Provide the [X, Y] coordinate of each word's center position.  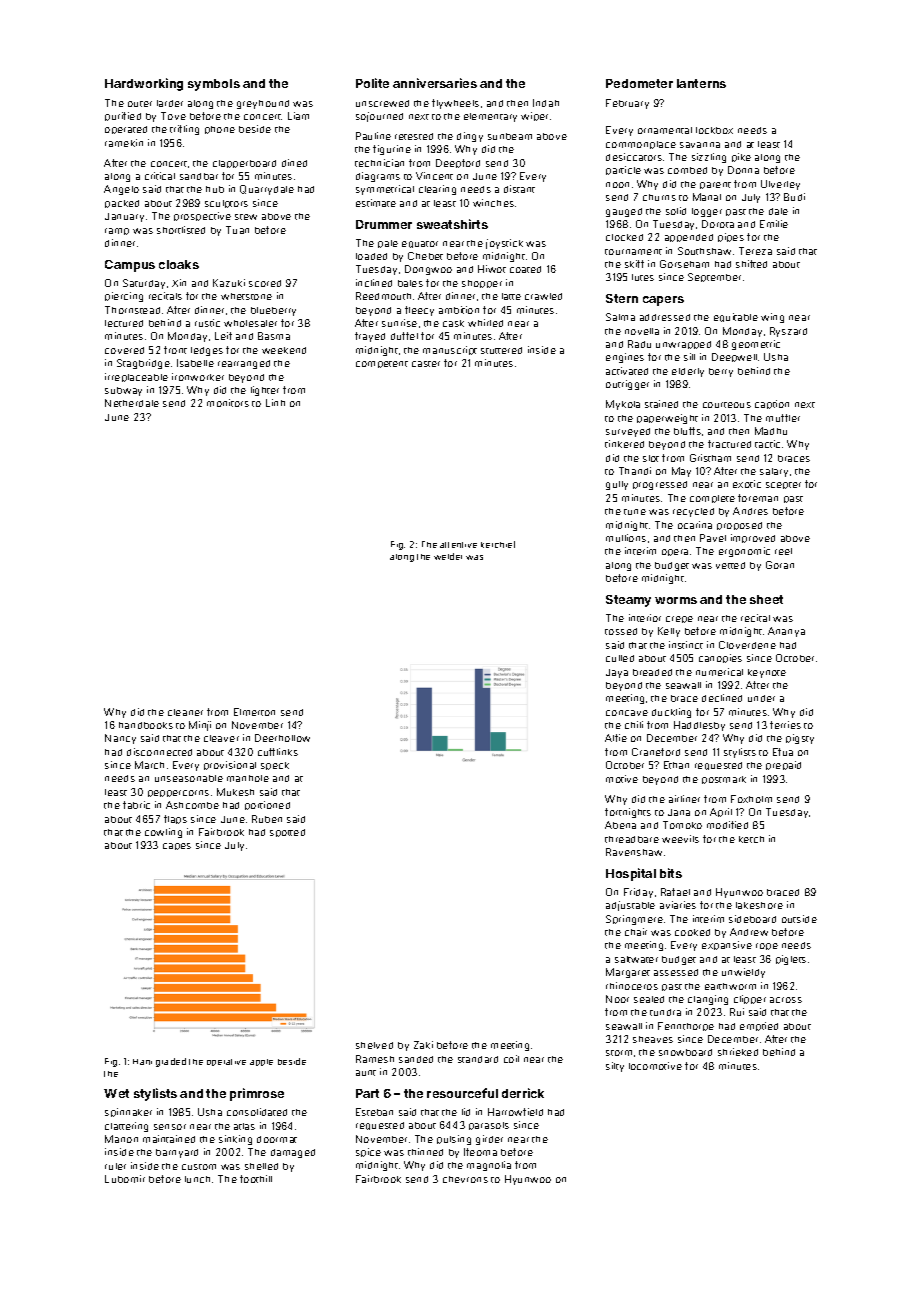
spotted [287, 833]
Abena [620, 825]
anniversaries [435, 83]
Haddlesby [699, 726]
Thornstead [132, 310]
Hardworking [144, 84]
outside [799, 919]
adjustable [630, 906]
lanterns [701, 83]
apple [261, 1062]
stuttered [501, 350]
